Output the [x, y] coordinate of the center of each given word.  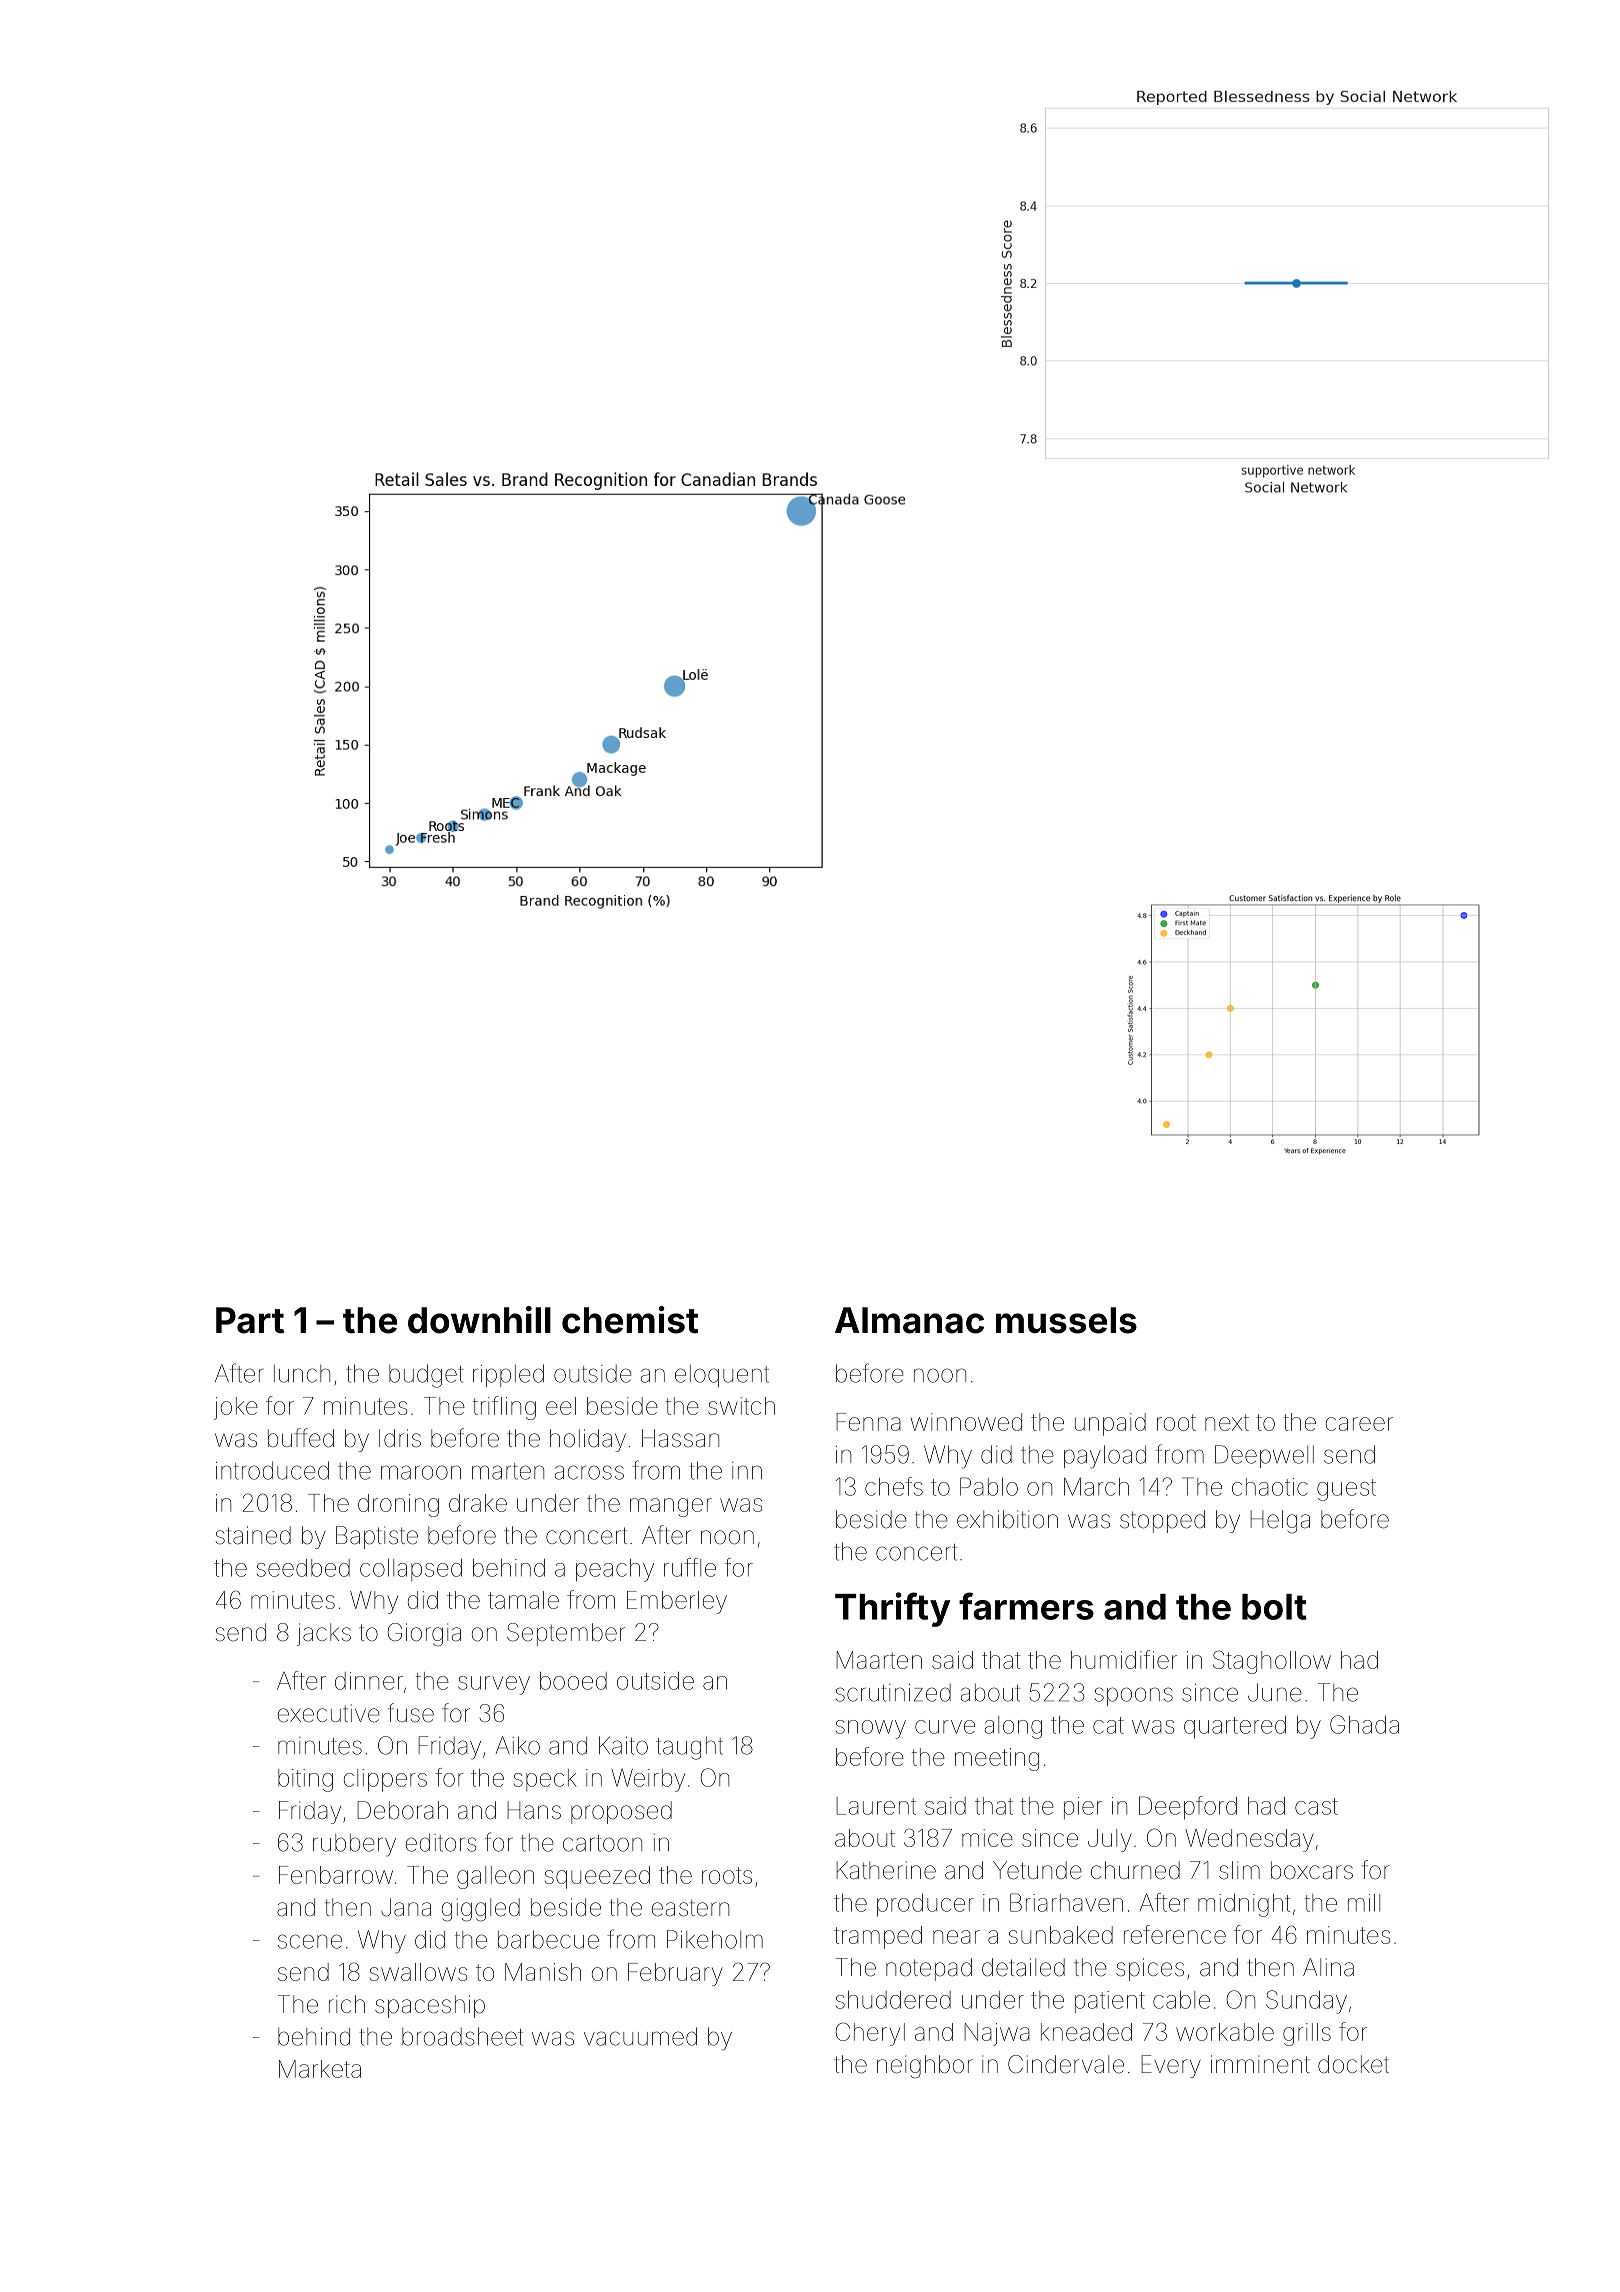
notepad [929, 1969]
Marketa [320, 2069]
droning [398, 1505]
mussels [1066, 1320]
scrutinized [893, 1693]
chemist [630, 1320]
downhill [479, 1320]
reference [1175, 1934]
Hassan [680, 1438]
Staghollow [1272, 1662]
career [1359, 1424]
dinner [369, 1681]
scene [310, 1941]
